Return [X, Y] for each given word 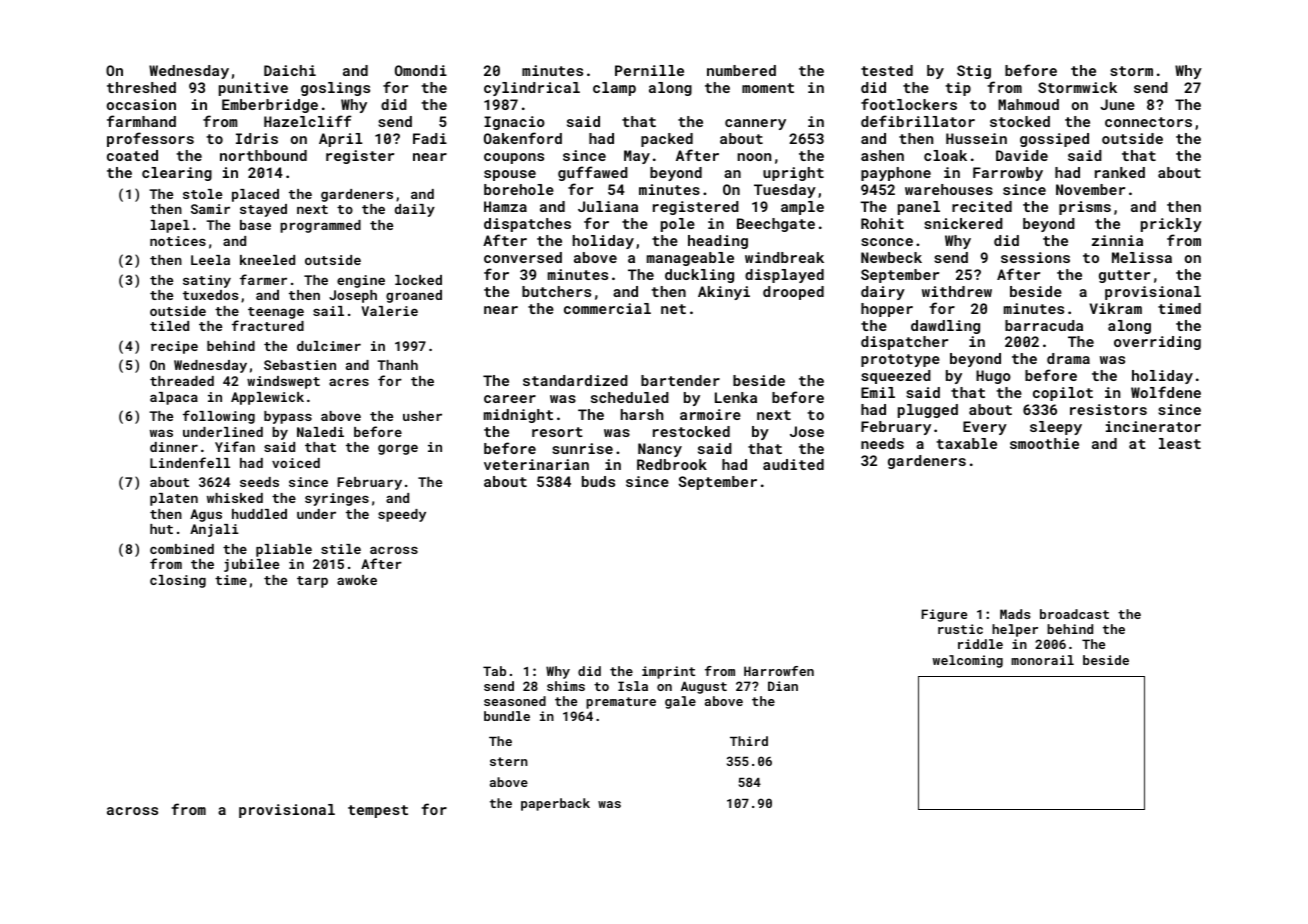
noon [754, 157]
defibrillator [918, 121]
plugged [928, 411]
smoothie [1044, 443]
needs [882, 443]
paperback [555, 804]
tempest [378, 811]
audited [793, 464]
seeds [259, 482]
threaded [182, 381]
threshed [141, 87]
